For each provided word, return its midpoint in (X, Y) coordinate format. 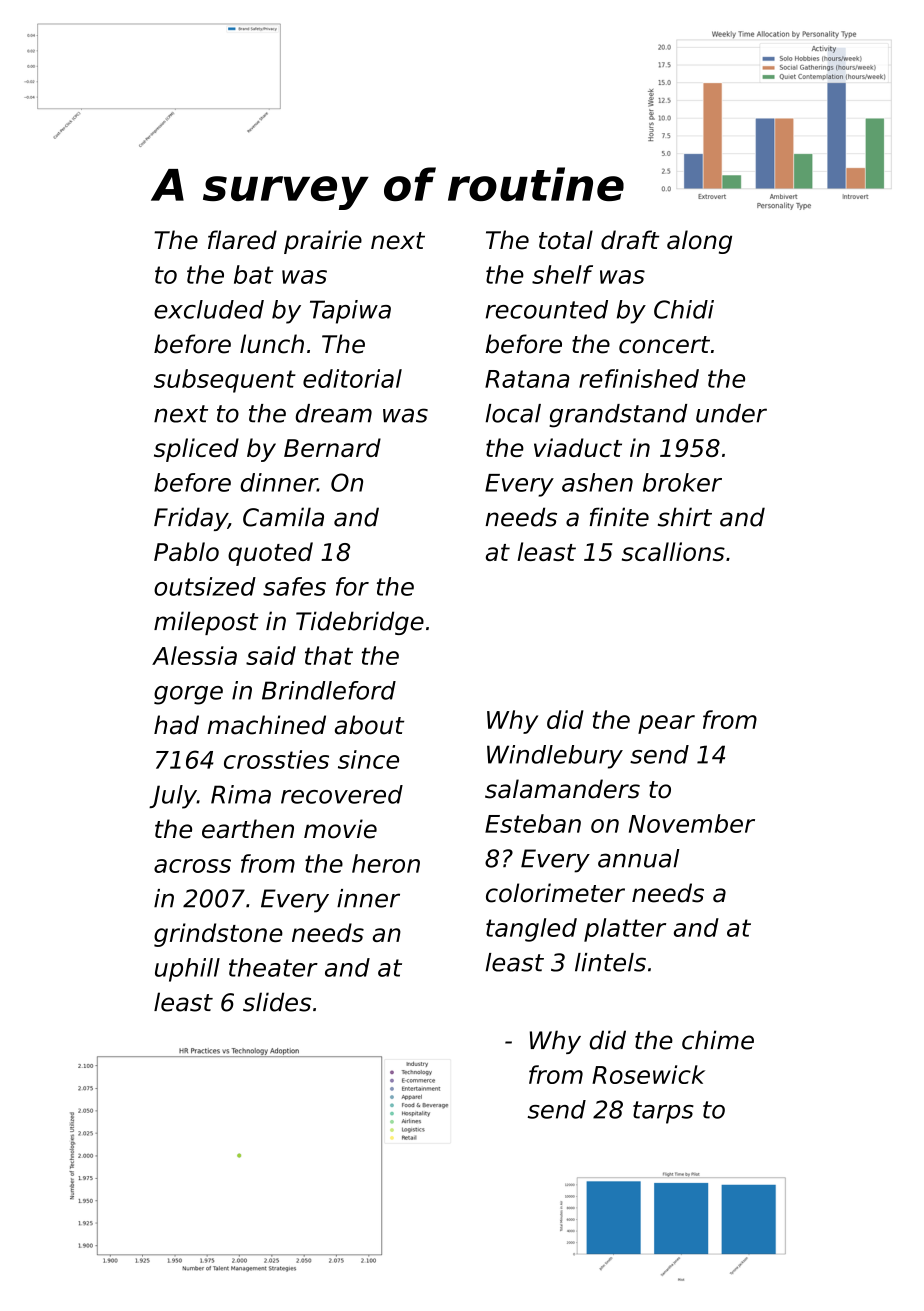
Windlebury (555, 757)
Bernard (332, 447)
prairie (323, 242)
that (329, 655)
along (699, 242)
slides (277, 1002)
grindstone (218, 935)
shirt (685, 517)
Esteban (533, 823)
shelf (562, 274)
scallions (673, 551)
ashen (597, 482)
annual (638, 858)
